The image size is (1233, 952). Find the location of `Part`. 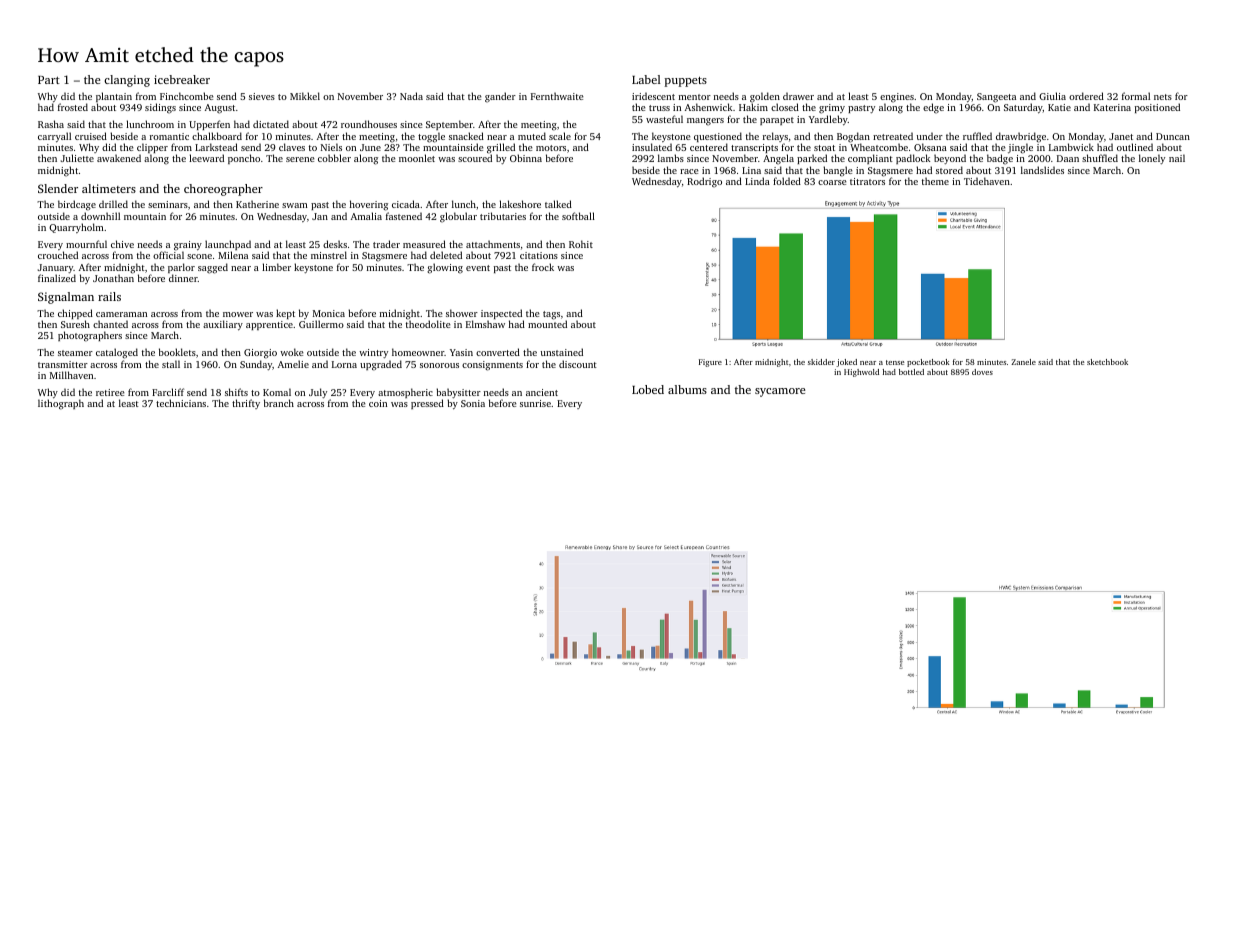

Part is located at coordinates (49, 80).
